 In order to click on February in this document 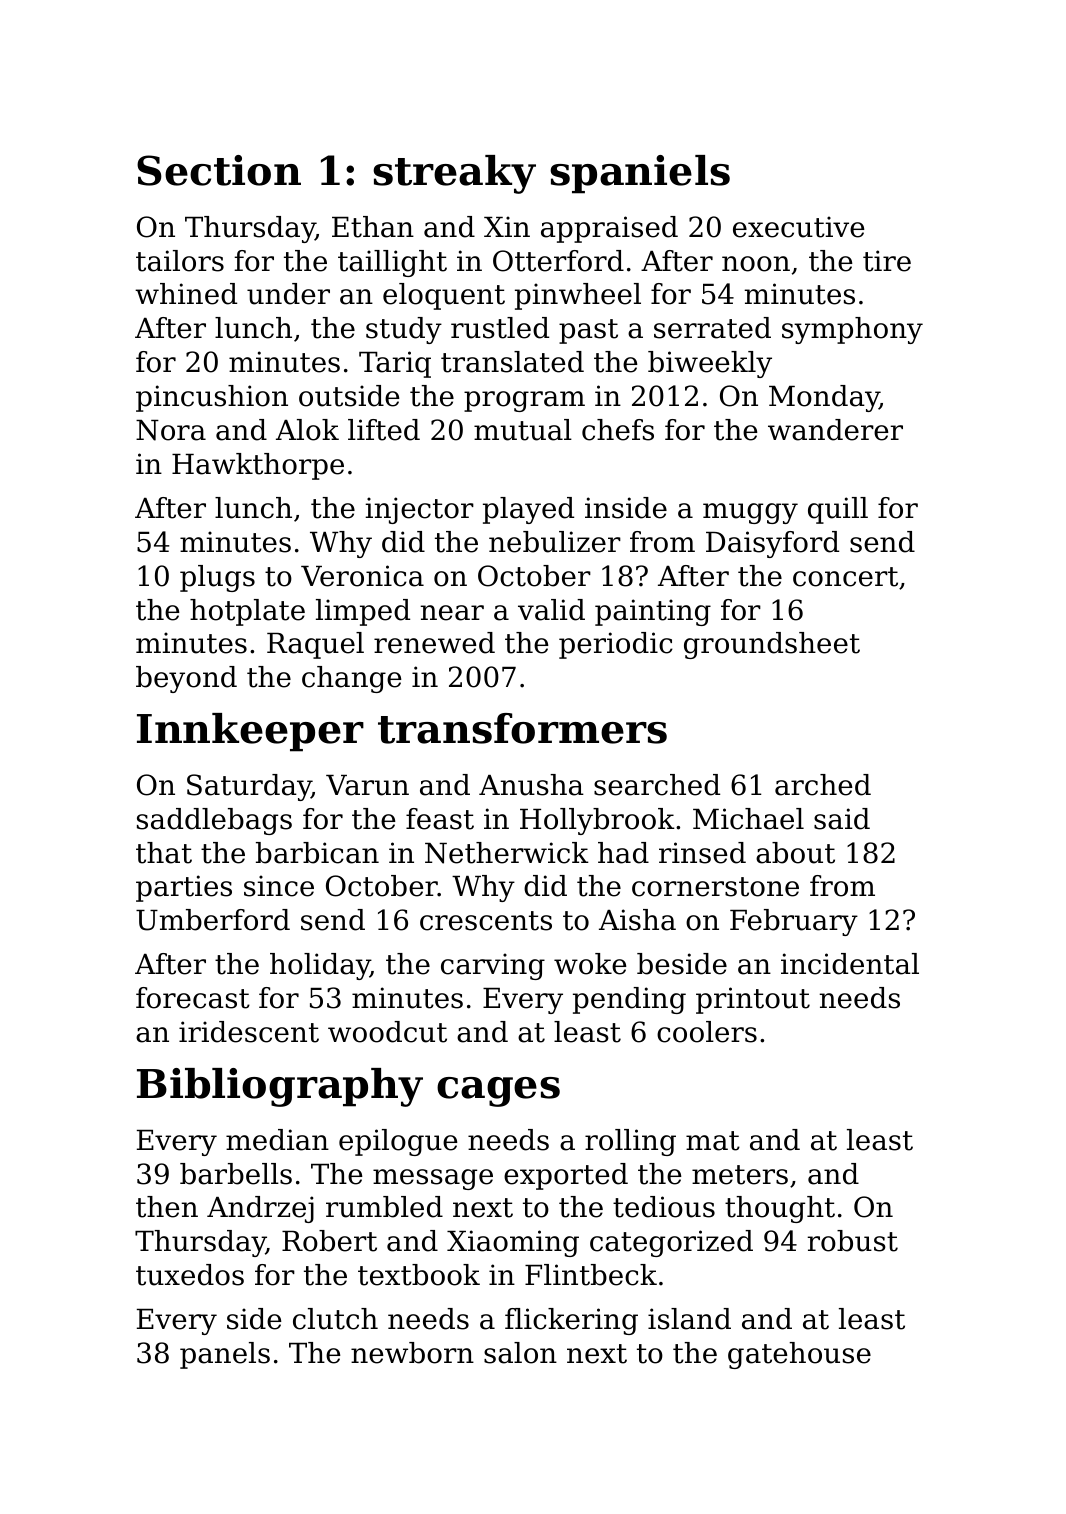, I will do `click(794, 922)`.
